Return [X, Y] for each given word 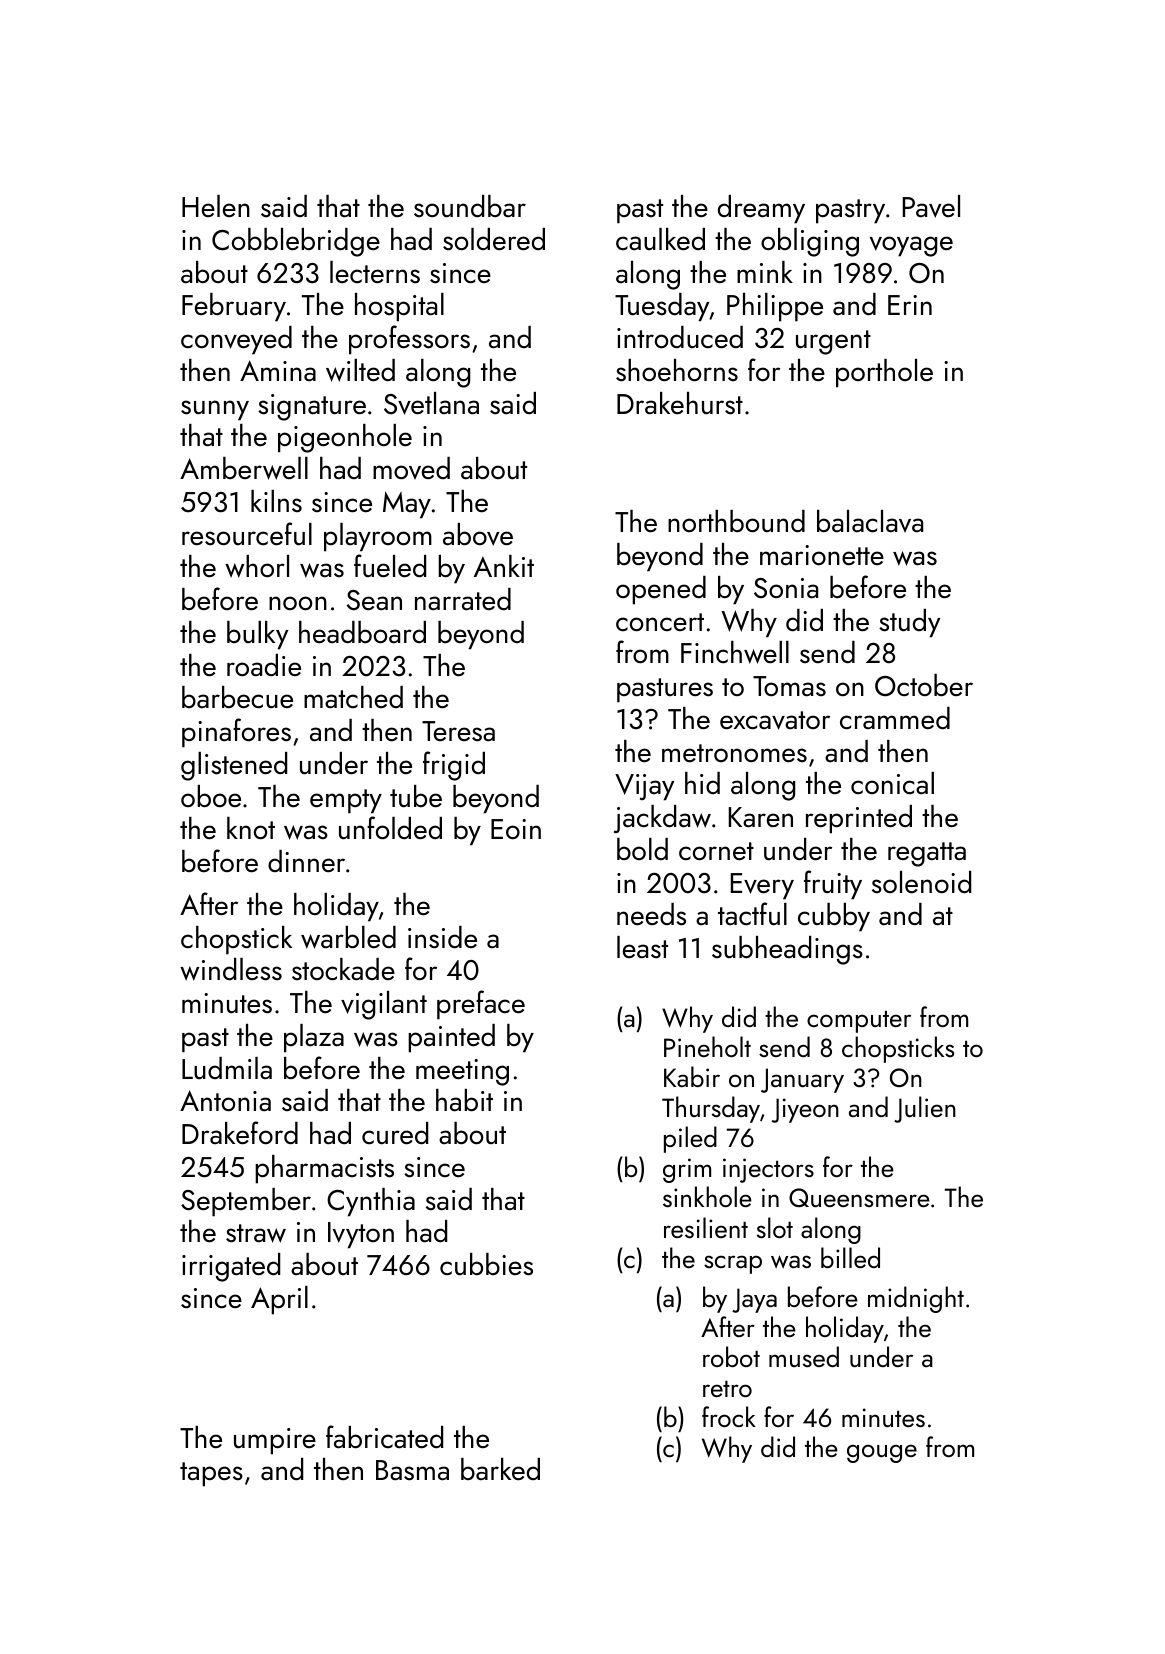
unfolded [390, 828]
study [910, 623]
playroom [378, 537]
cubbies [486, 1264]
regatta [927, 854]
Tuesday [662, 307]
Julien [925, 1109]
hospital [399, 307]
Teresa [458, 731]
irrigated [231, 1267]
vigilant [384, 1005]
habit [464, 1100]
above [478, 534]
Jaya [754, 1300]
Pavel [931, 206]
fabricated [384, 1437]
